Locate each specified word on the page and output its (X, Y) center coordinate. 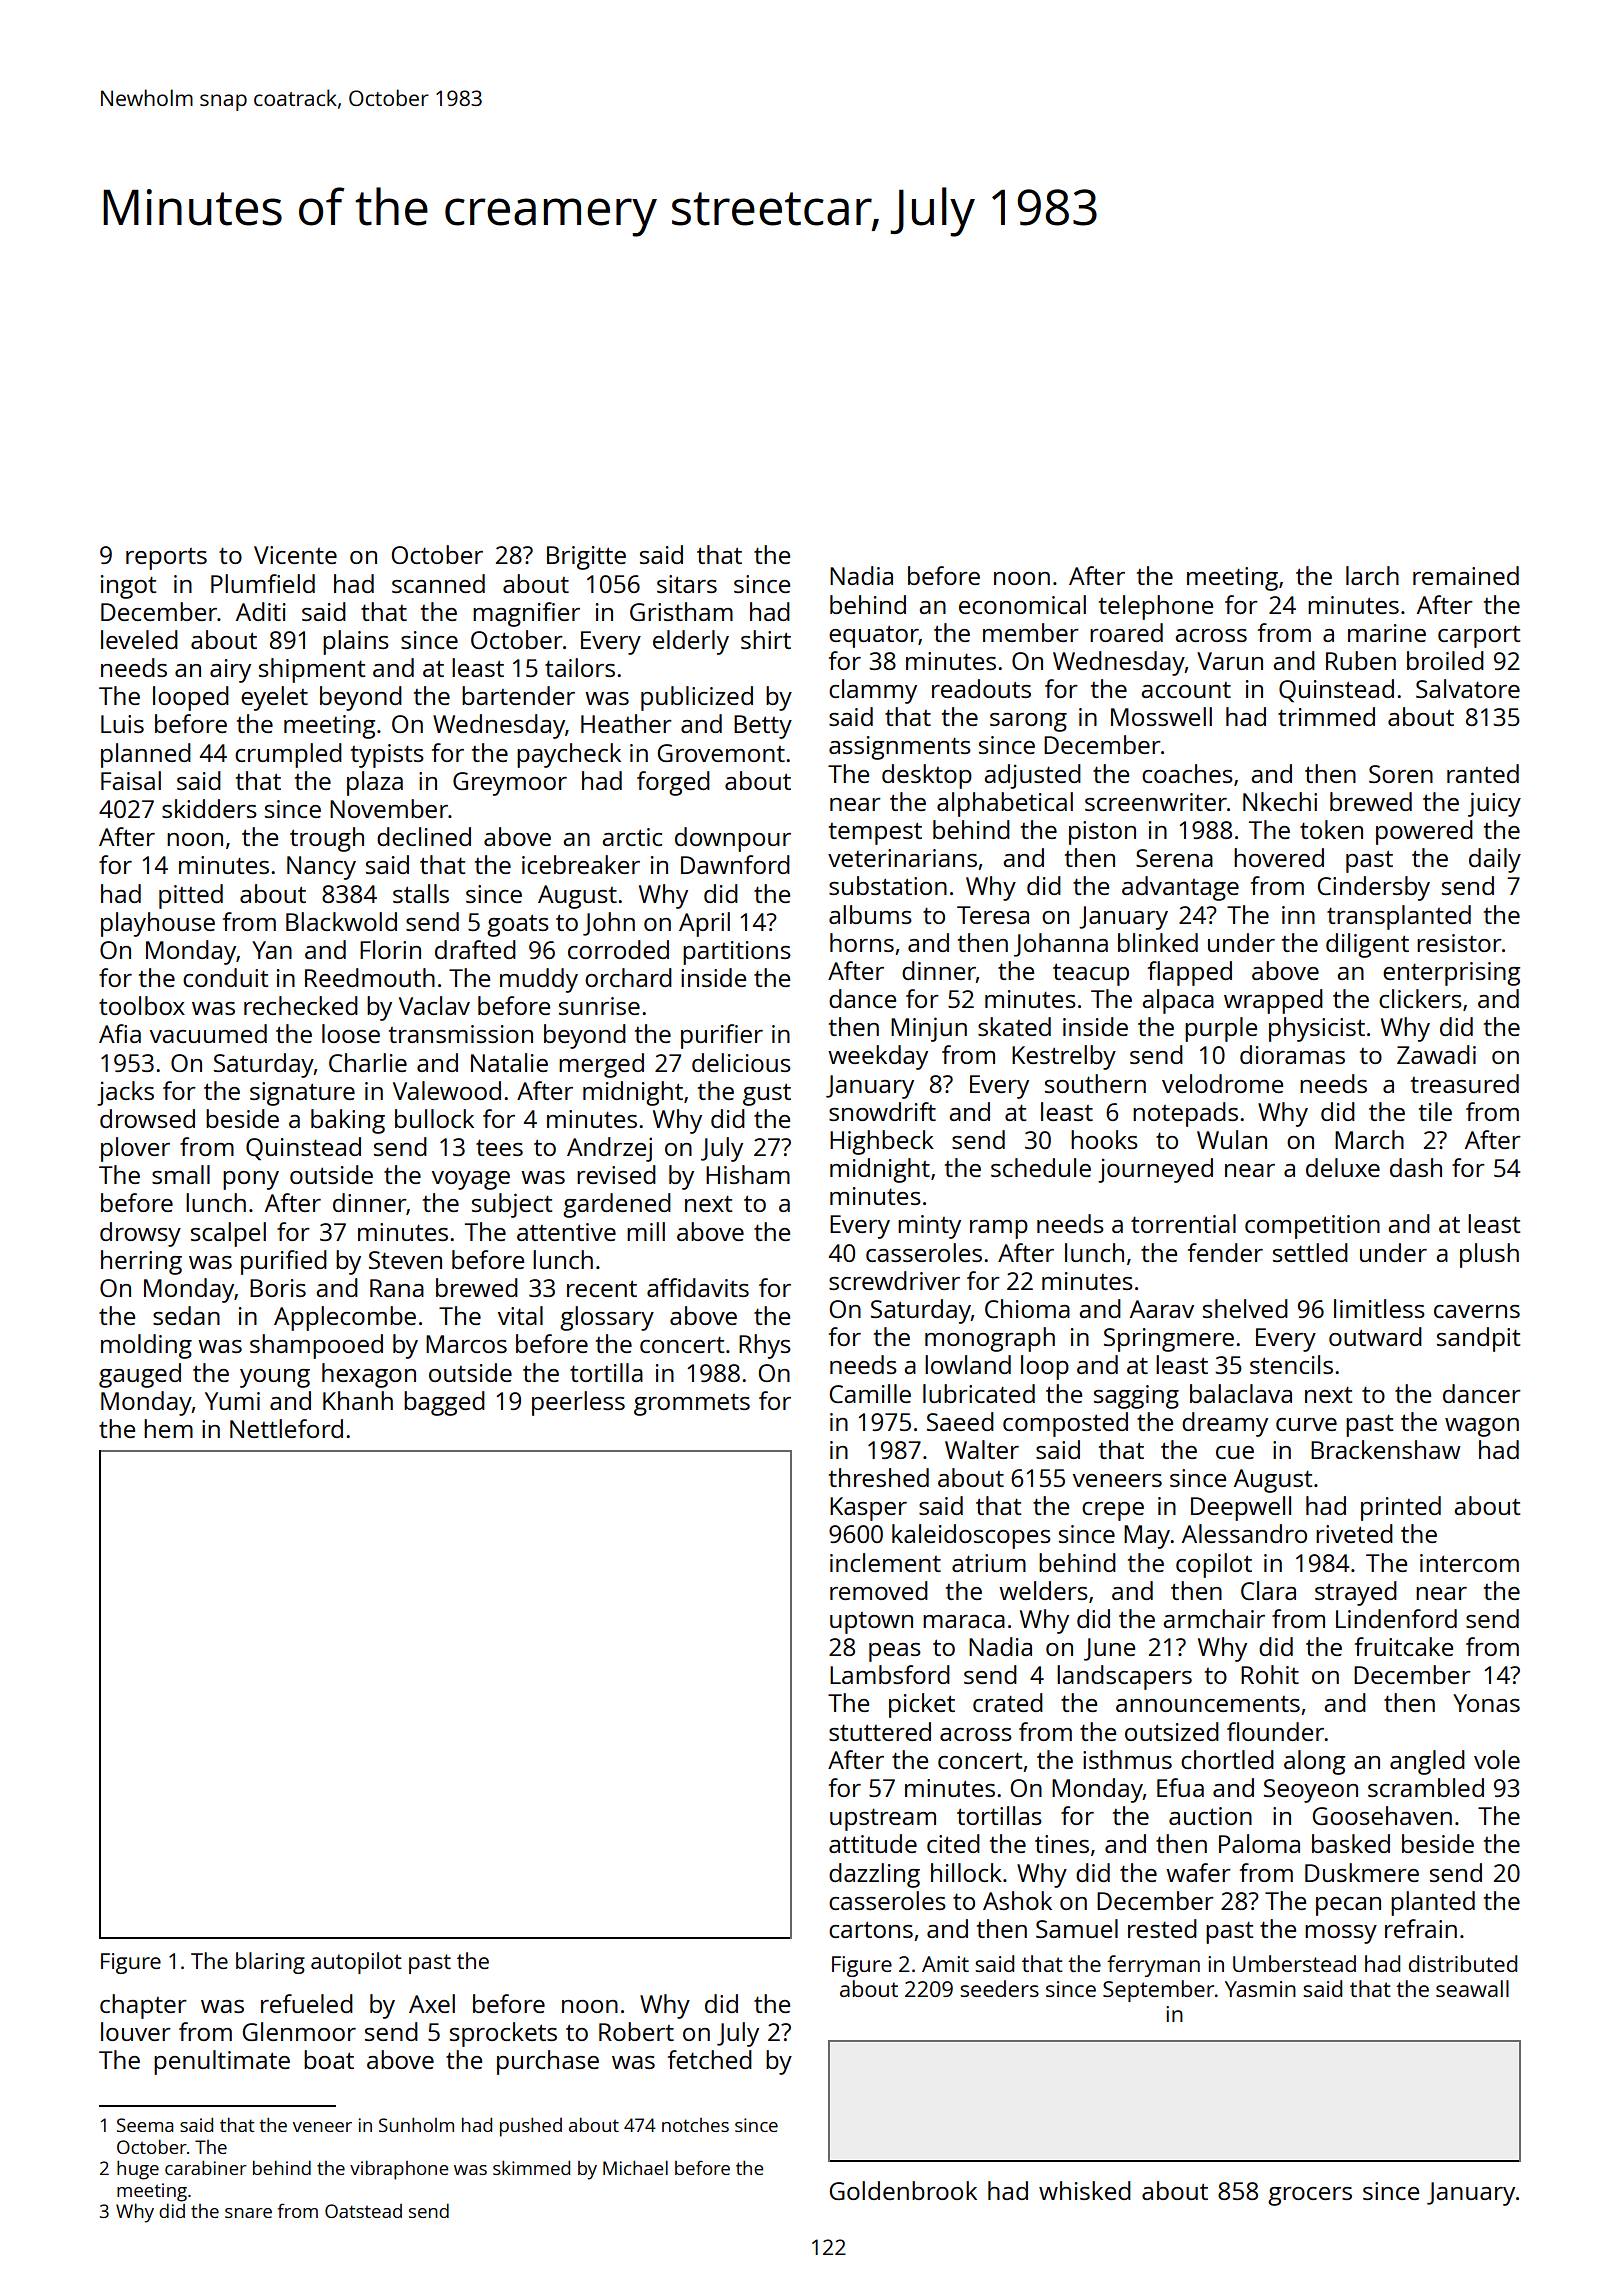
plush (1489, 1255)
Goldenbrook (903, 2190)
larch (1372, 575)
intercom (1469, 1563)
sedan (186, 1315)
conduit (225, 977)
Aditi (261, 611)
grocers (1310, 2196)
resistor (1459, 943)
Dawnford (735, 864)
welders (1043, 1590)
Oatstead (363, 2211)
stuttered (880, 1731)
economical (1022, 604)
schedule (1041, 1167)
